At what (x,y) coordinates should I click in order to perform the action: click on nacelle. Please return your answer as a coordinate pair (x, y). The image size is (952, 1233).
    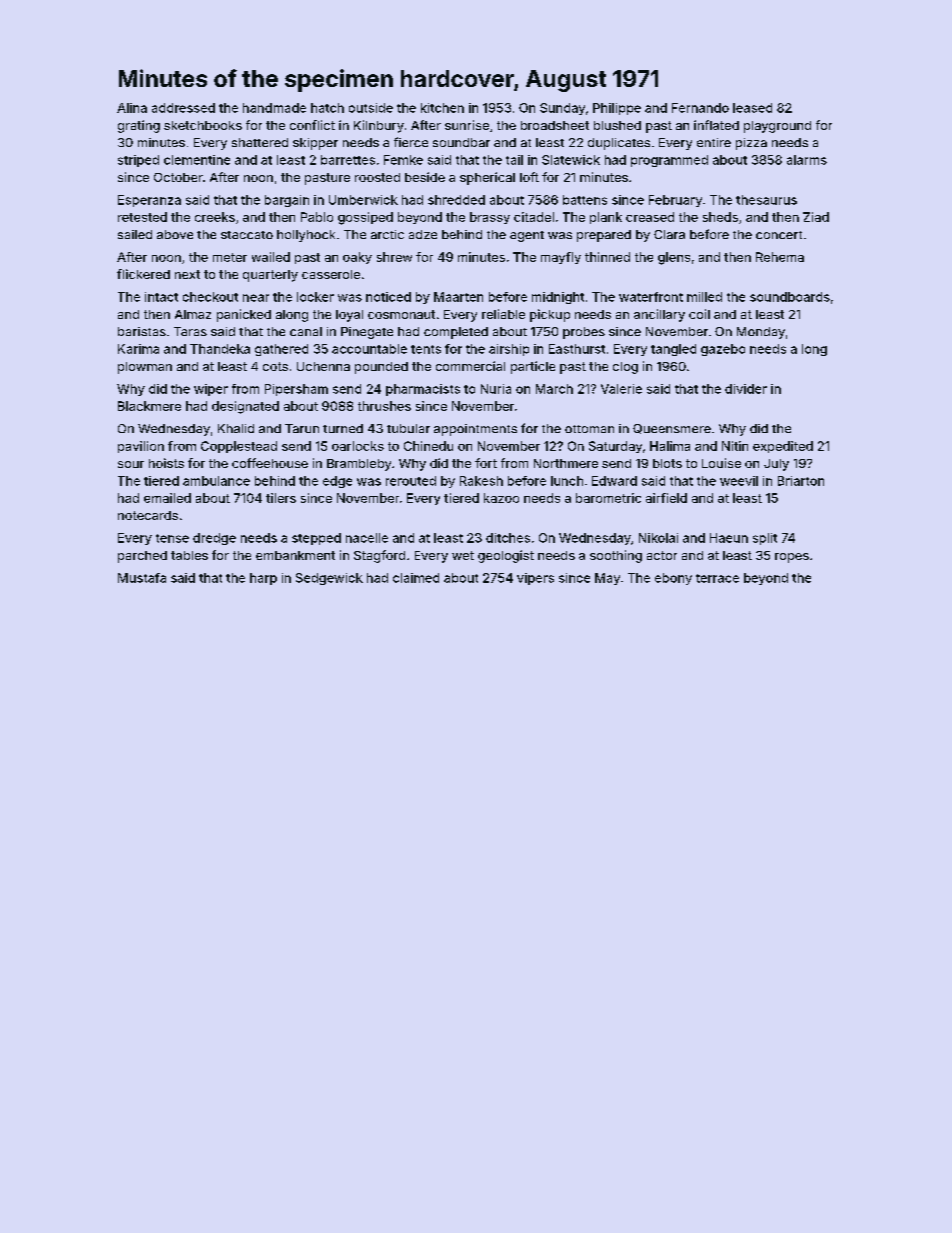
    Looking at the image, I should click on (367, 538).
